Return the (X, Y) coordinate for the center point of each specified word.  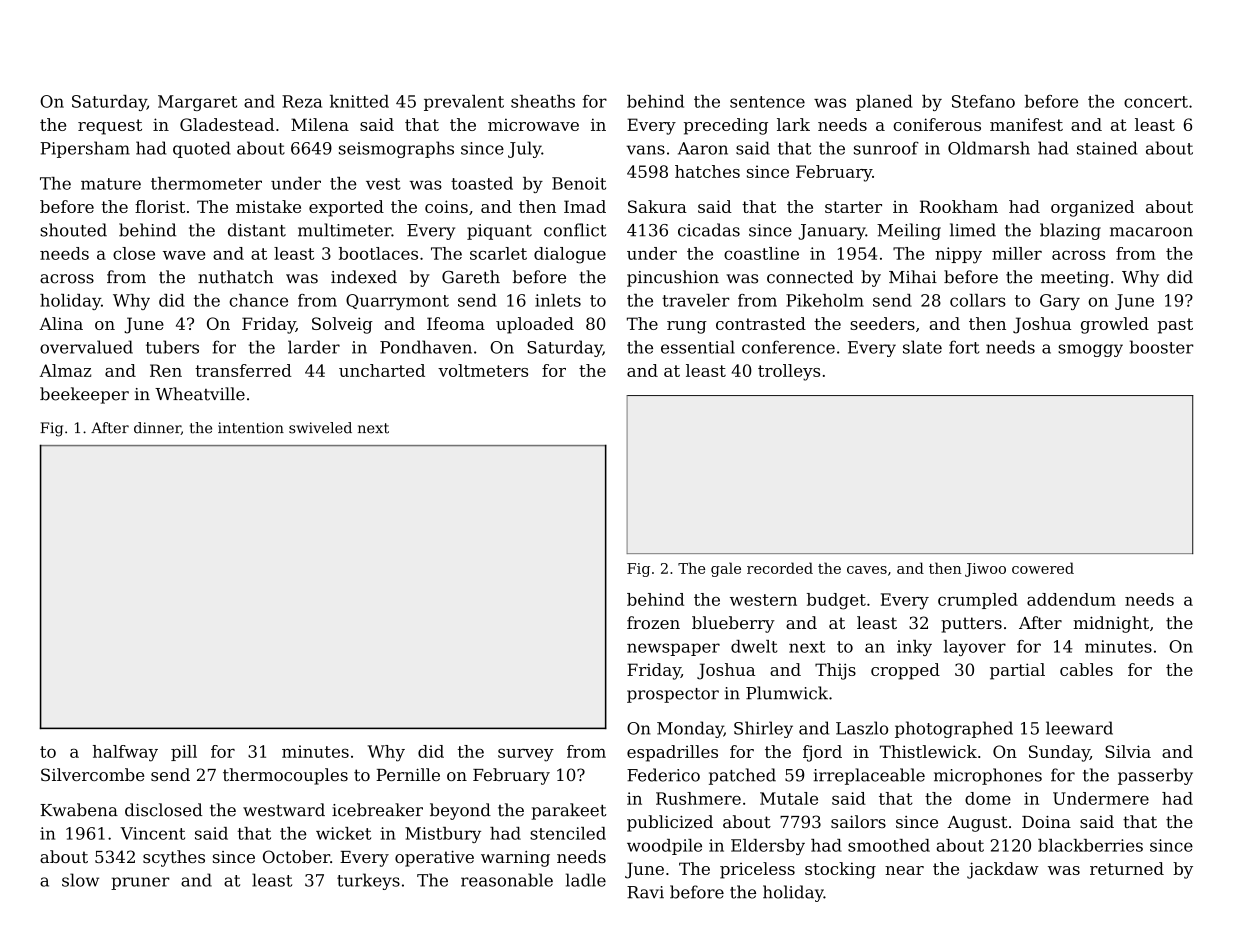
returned (1127, 868)
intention (251, 428)
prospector (673, 695)
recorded (780, 568)
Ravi (645, 892)
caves (867, 570)
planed (884, 103)
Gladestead (227, 124)
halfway (125, 753)
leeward (1079, 728)
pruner (140, 883)
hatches (707, 171)
